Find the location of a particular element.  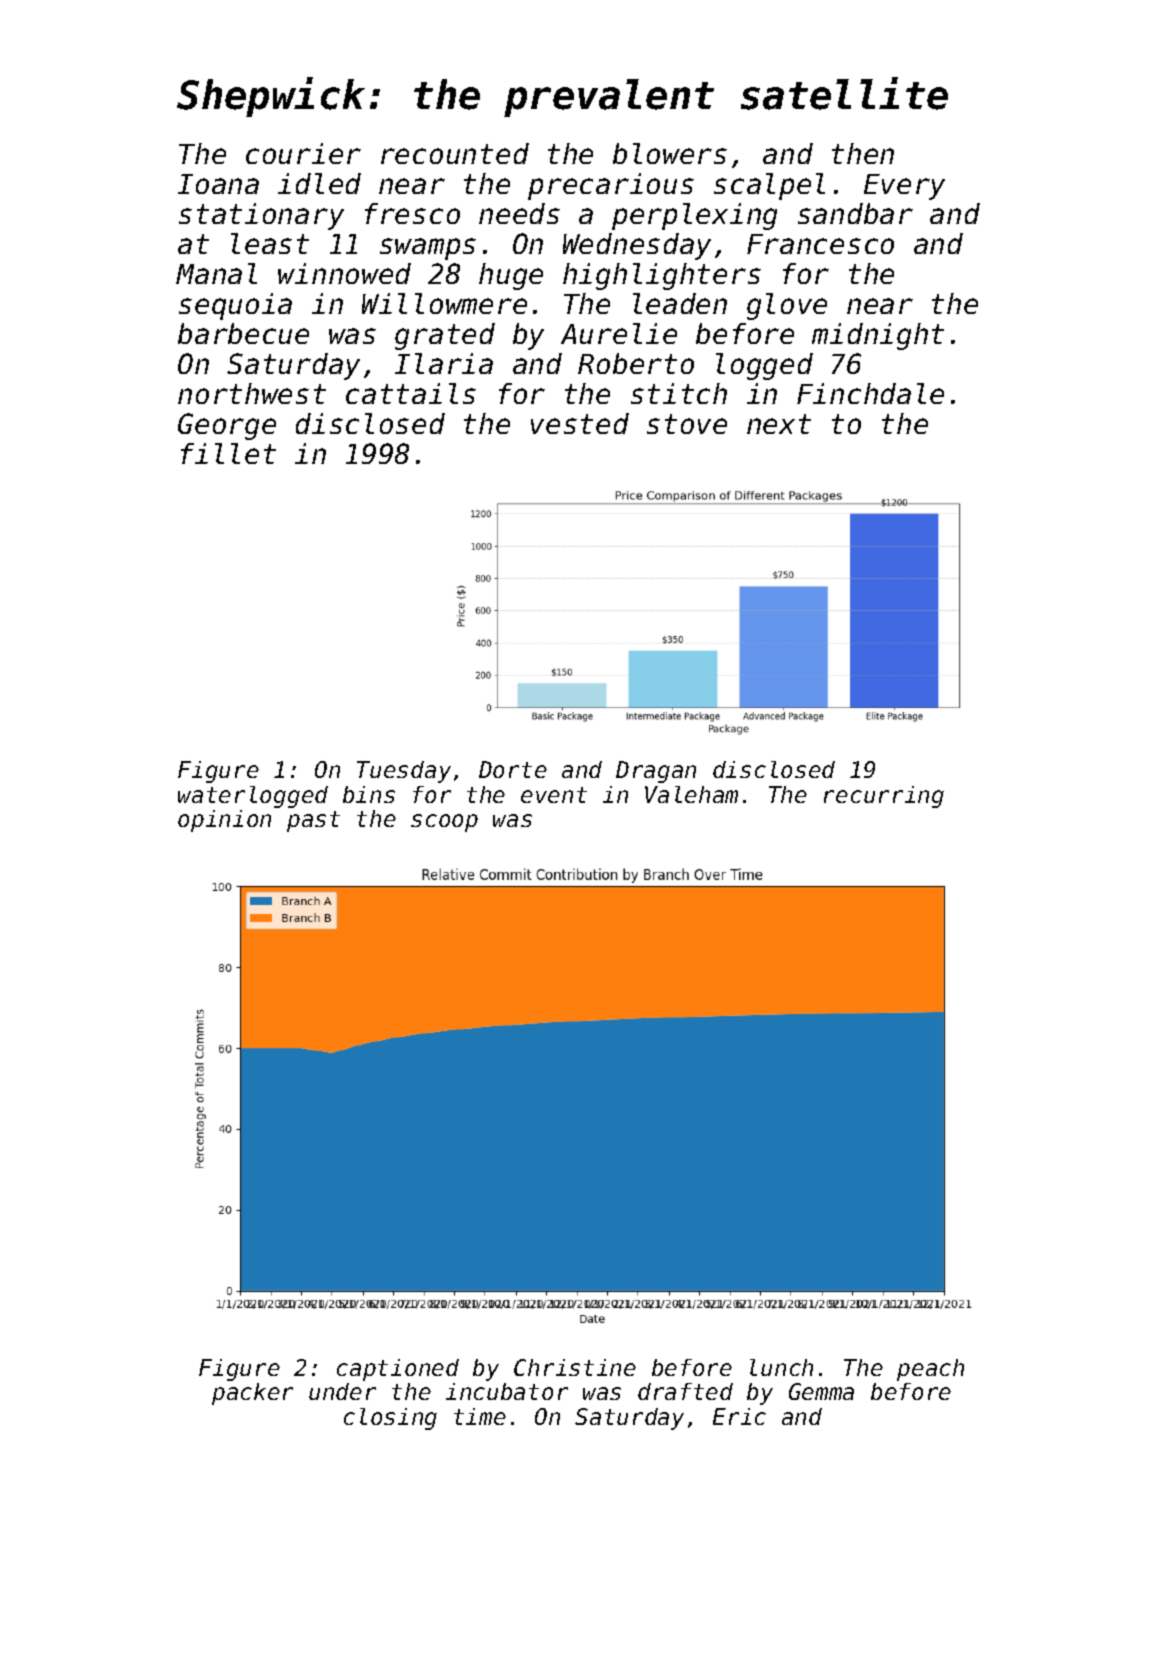

next is located at coordinates (779, 424).
